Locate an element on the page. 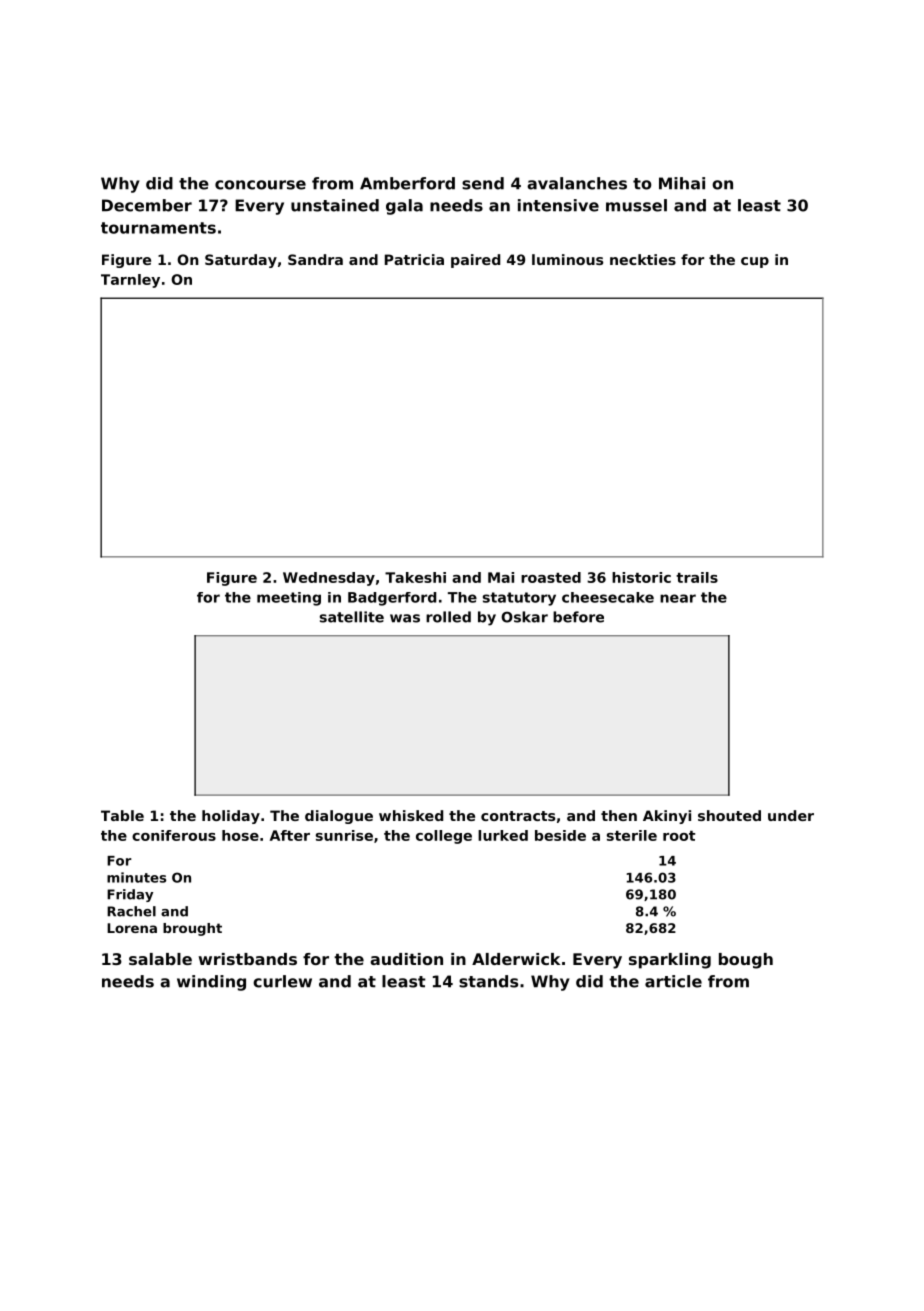 This document has height=1311, width=924. Lorena is located at coordinates (132, 928).
